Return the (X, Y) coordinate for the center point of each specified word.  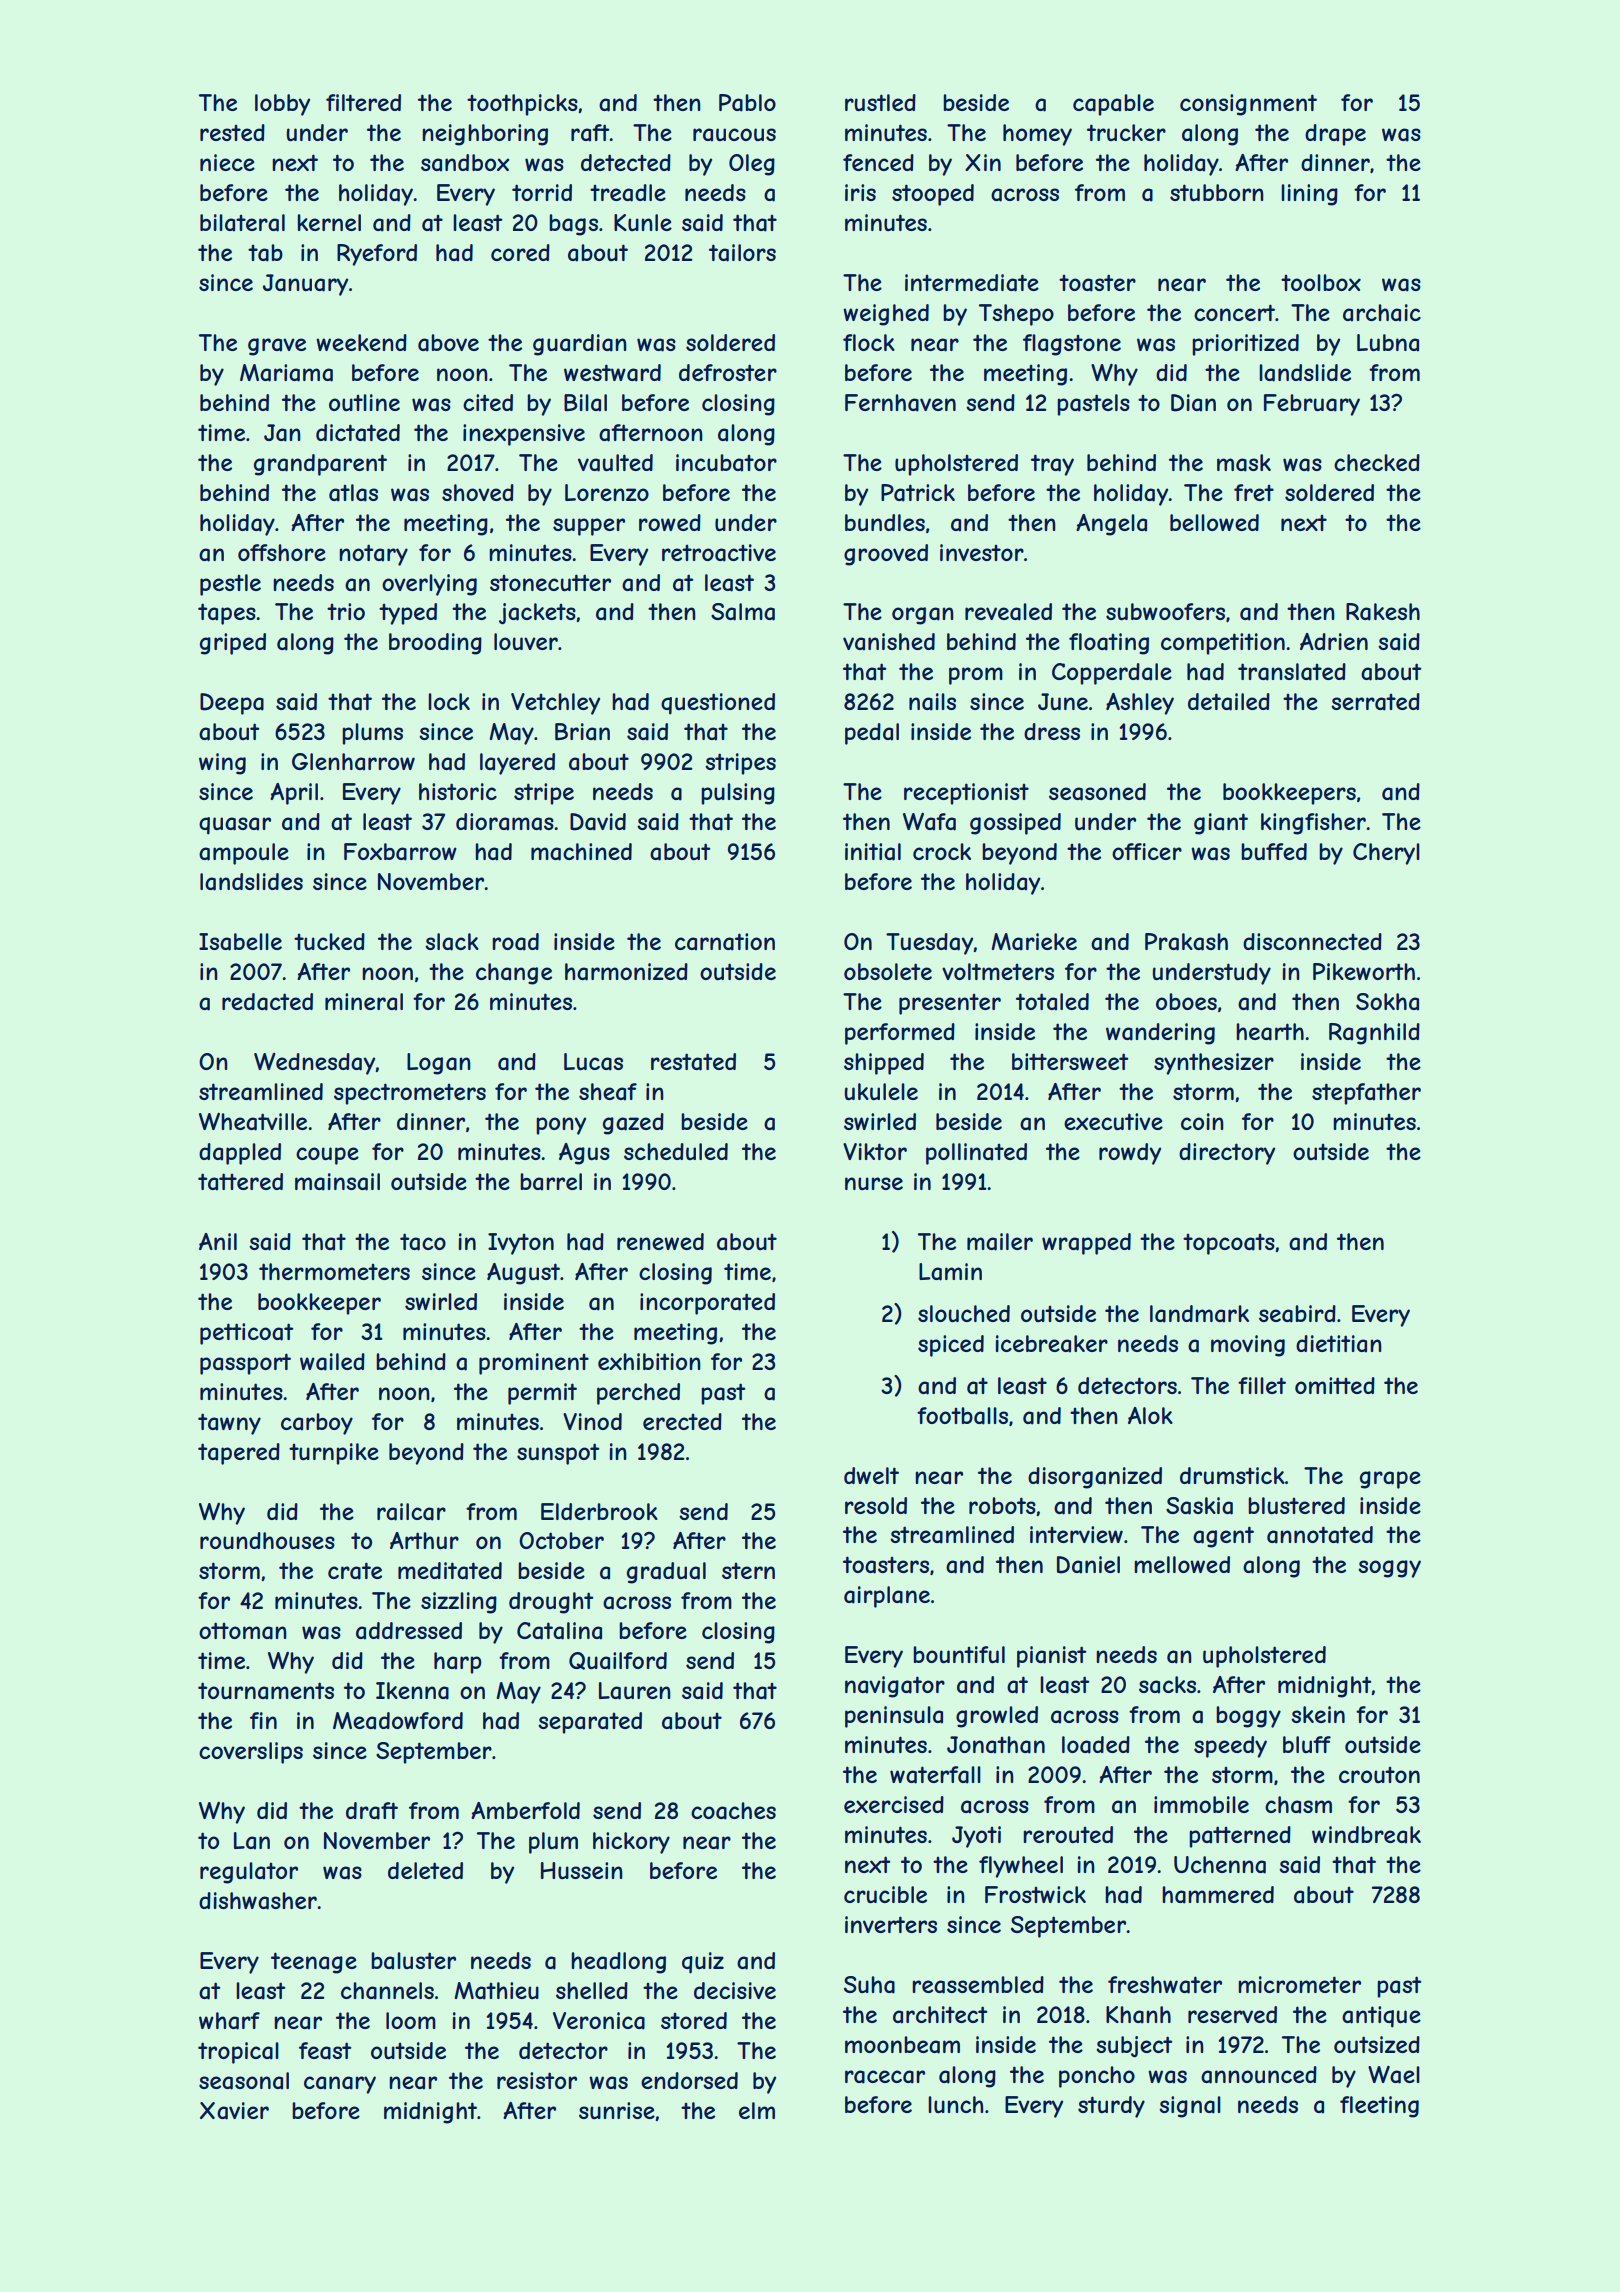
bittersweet (1070, 1061)
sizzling (459, 1603)
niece (227, 162)
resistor (537, 2080)
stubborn (1217, 192)
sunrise (617, 2110)
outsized (1377, 2044)
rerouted (1068, 1834)
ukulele (881, 1091)
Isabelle (240, 942)
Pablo (747, 103)
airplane (887, 1597)
